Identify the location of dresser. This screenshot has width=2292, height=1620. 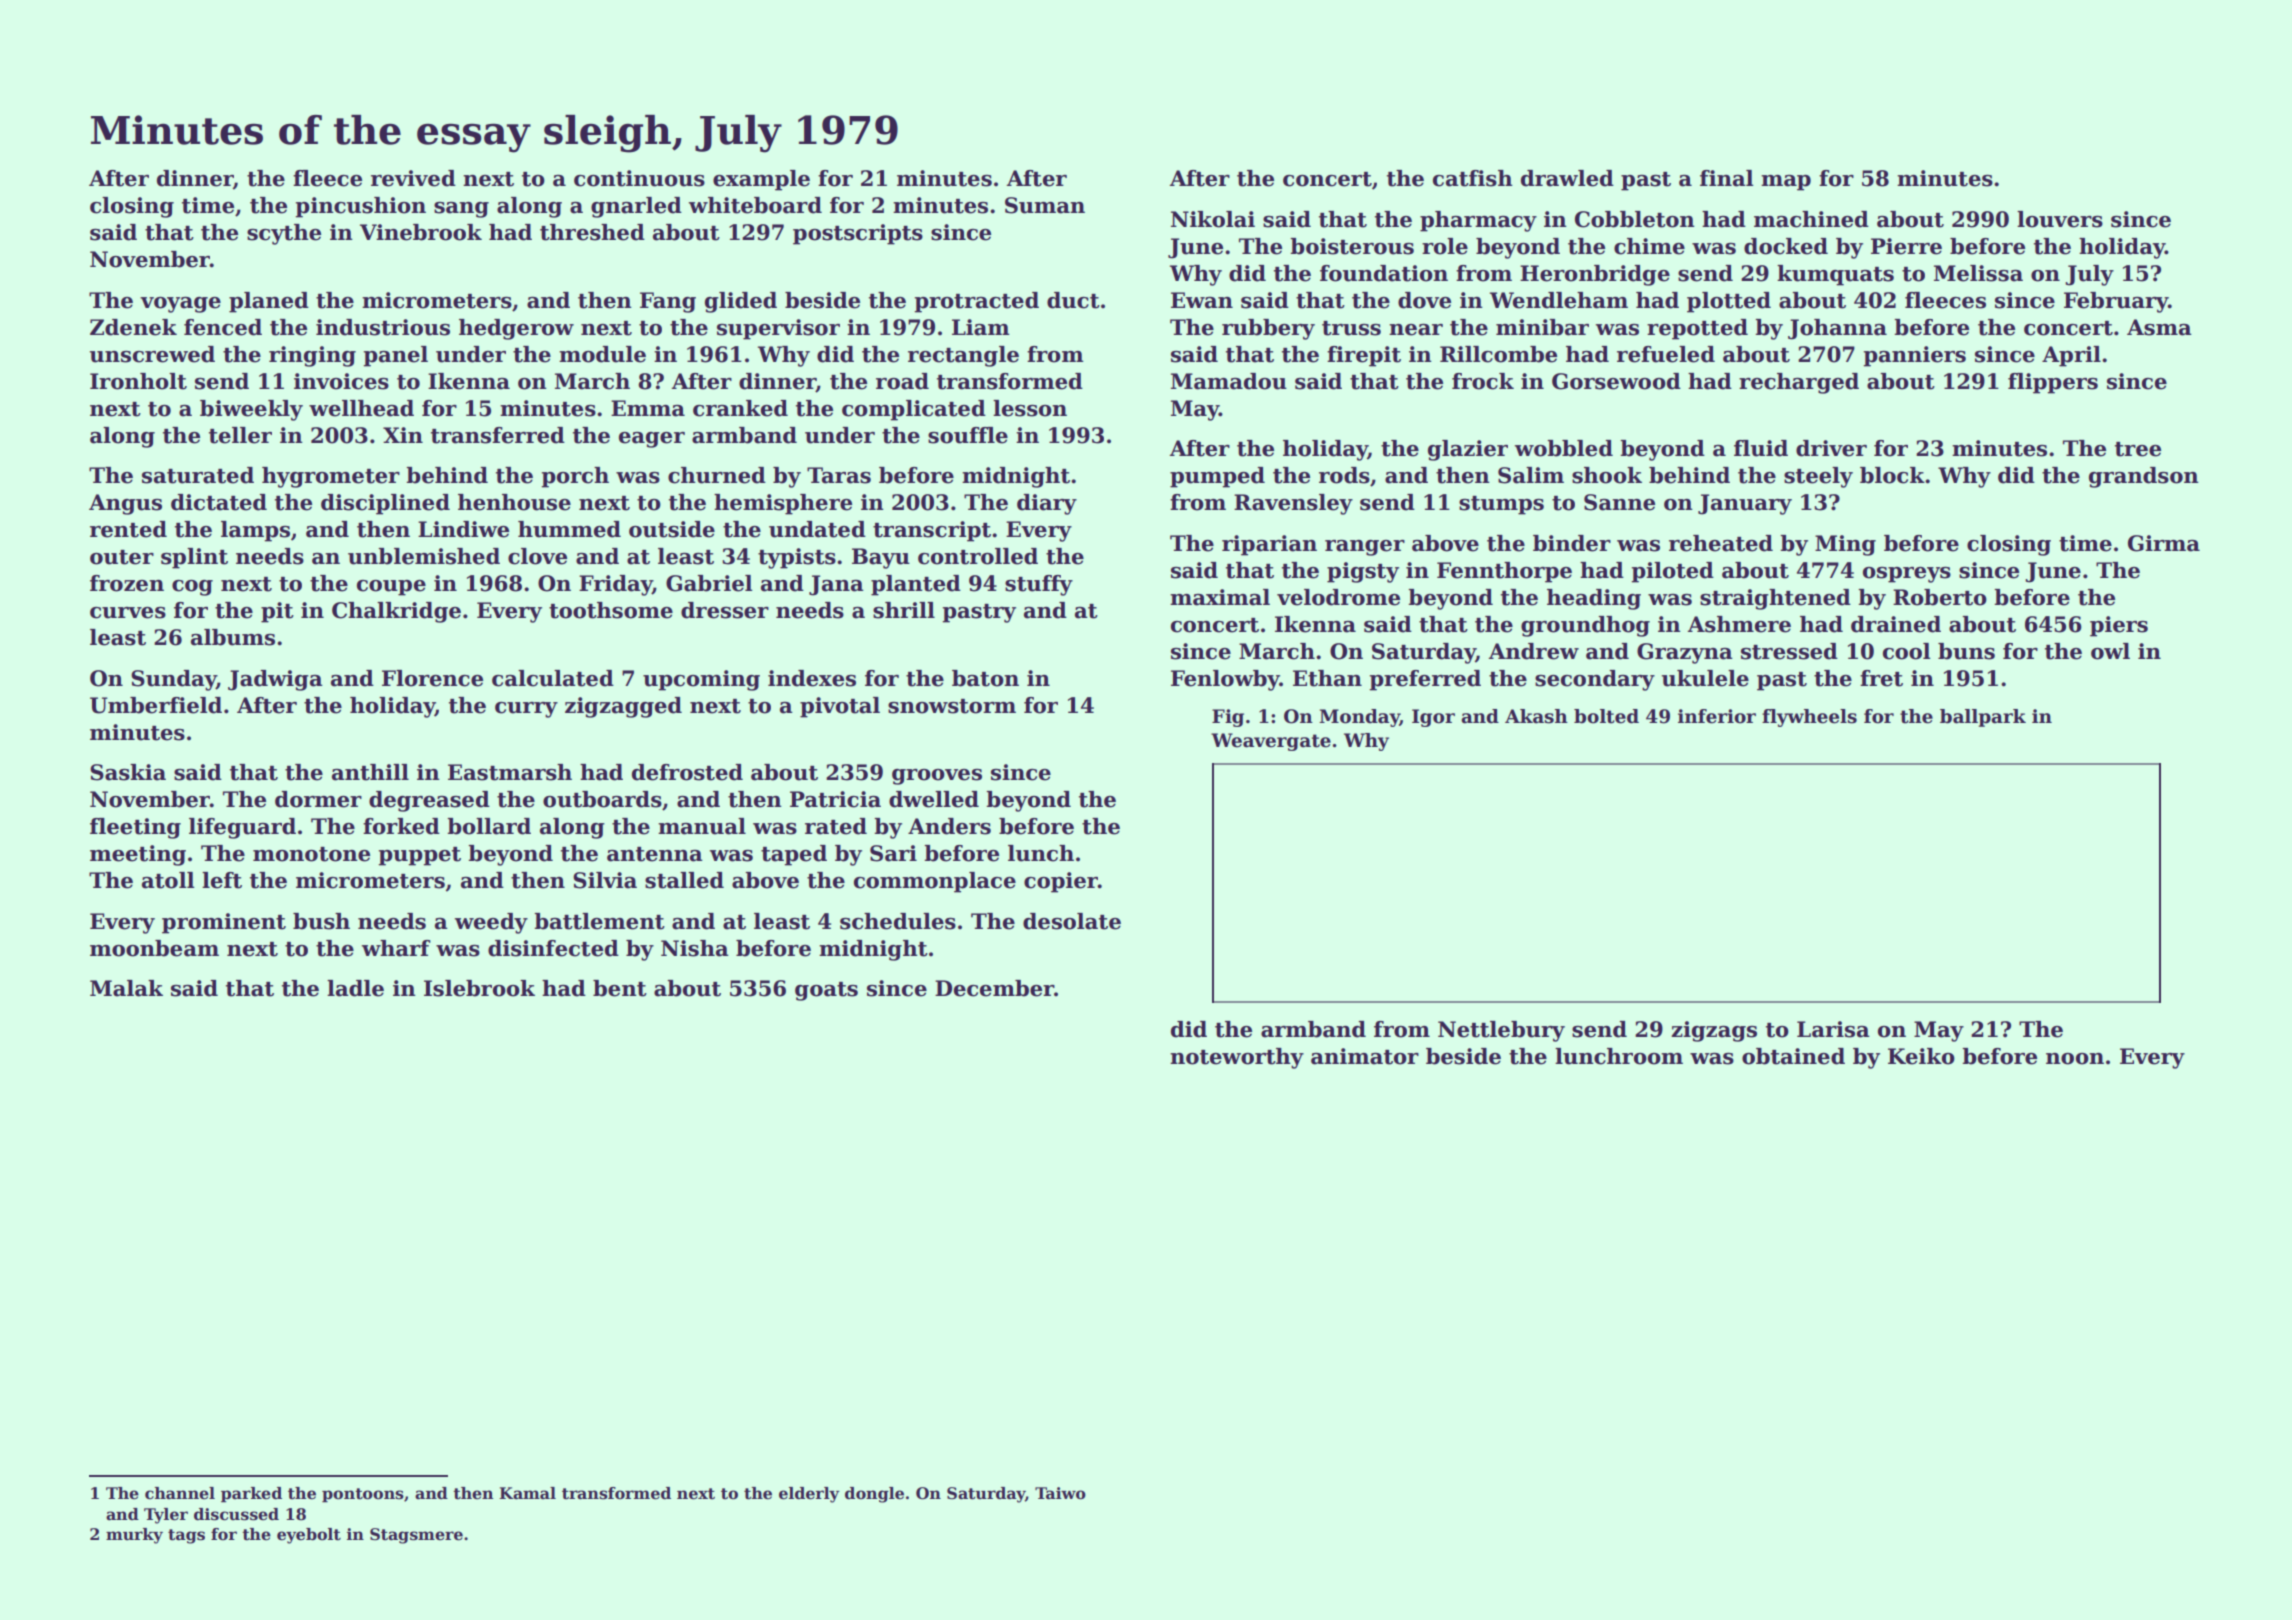
(725, 610).
